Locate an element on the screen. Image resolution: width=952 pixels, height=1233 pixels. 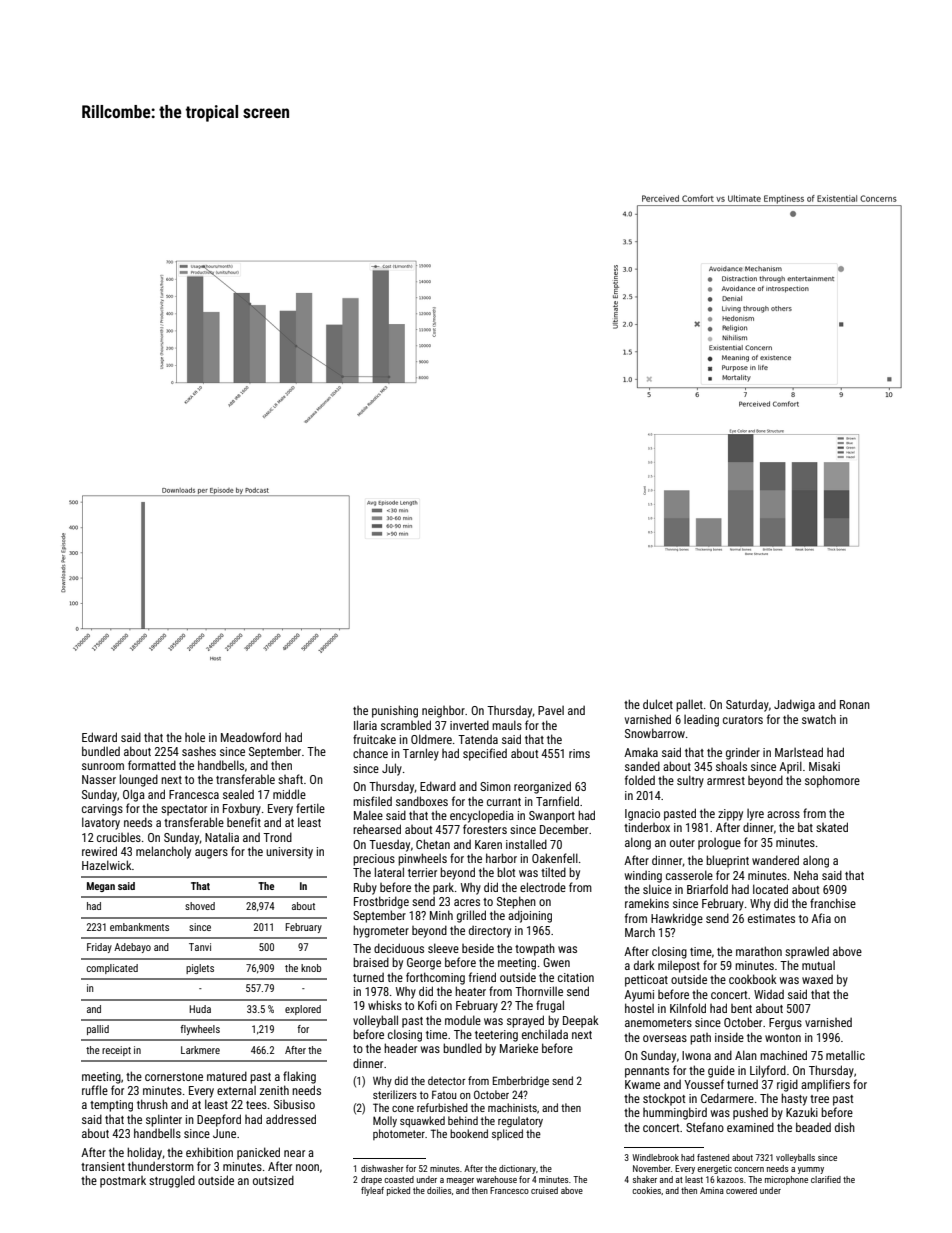
clarified is located at coordinates (826, 1179).
